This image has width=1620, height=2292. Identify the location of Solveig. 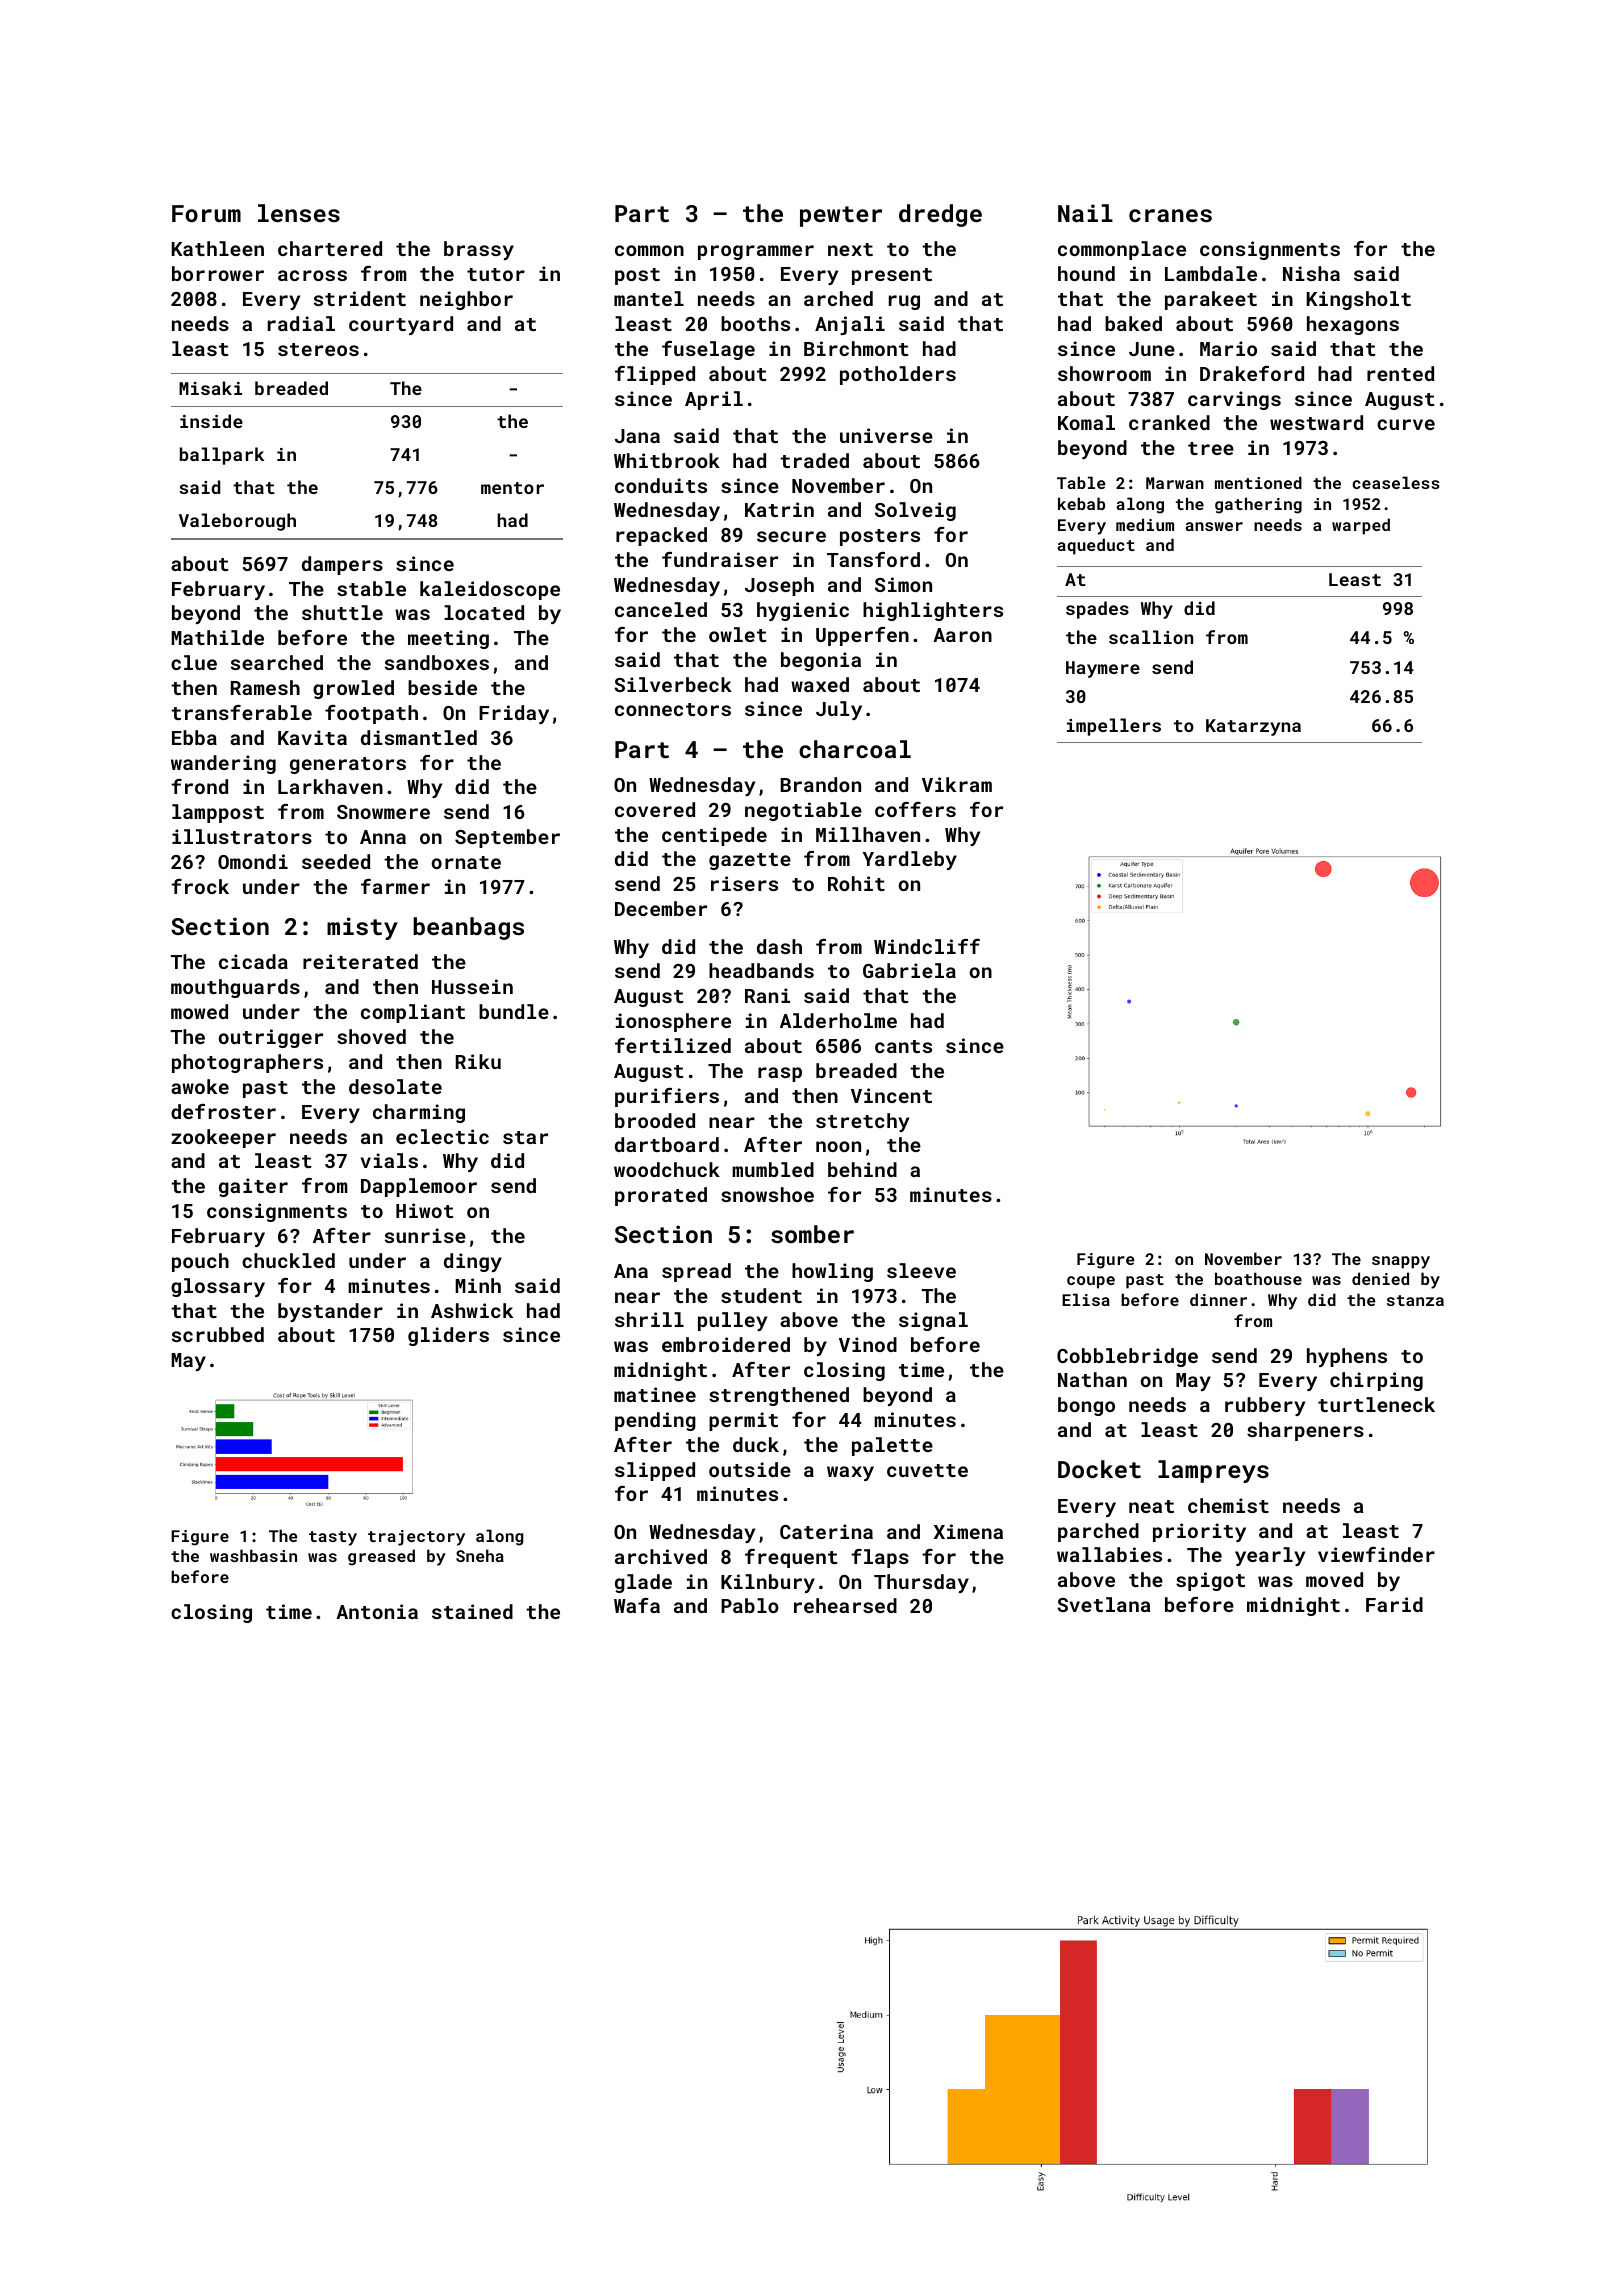
(915, 511).
